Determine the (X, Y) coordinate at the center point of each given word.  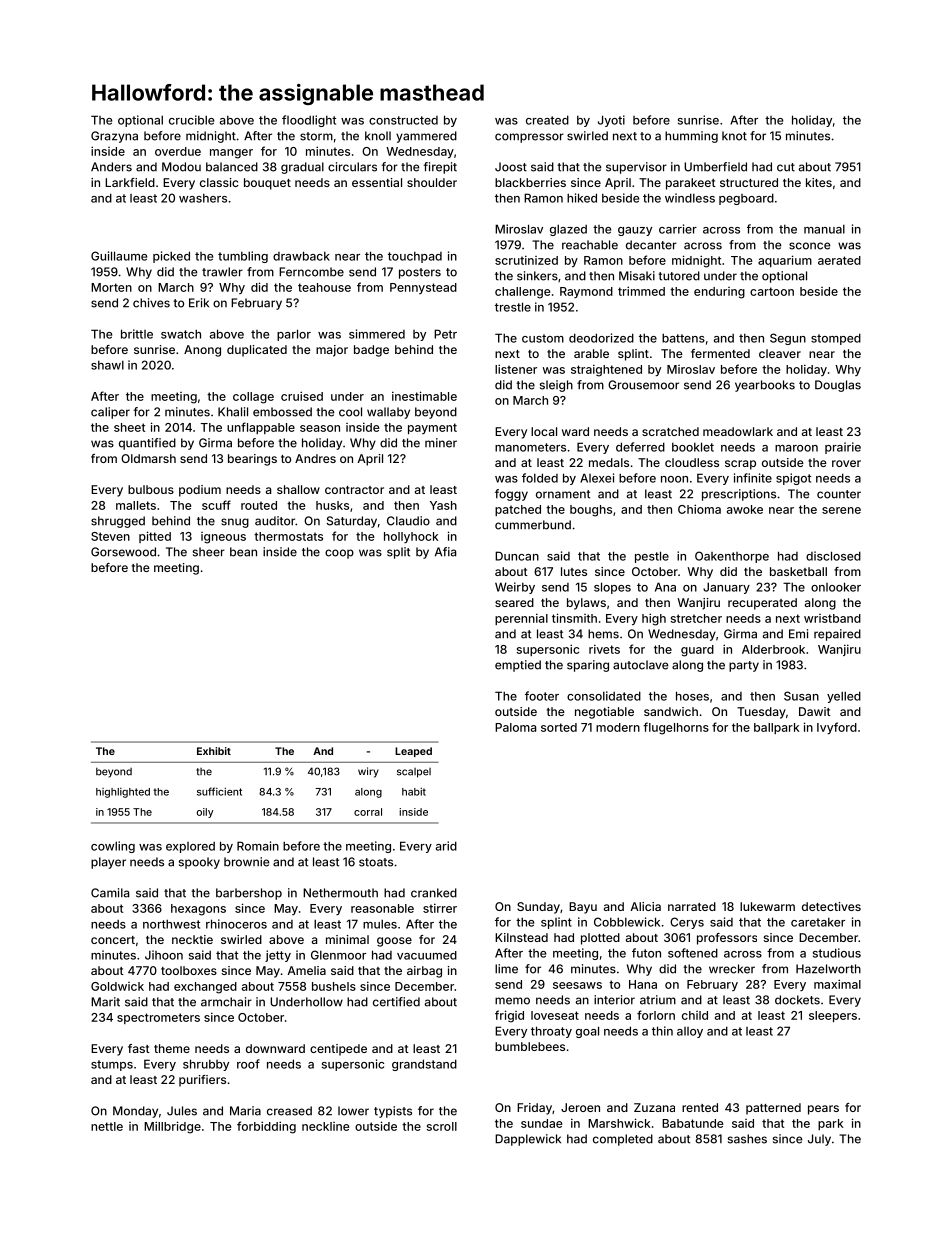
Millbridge (172, 1127)
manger (231, 154)
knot (734, 136)
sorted (559, 727)
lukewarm (767, 906)
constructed (403, 120)
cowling (113, 847)
